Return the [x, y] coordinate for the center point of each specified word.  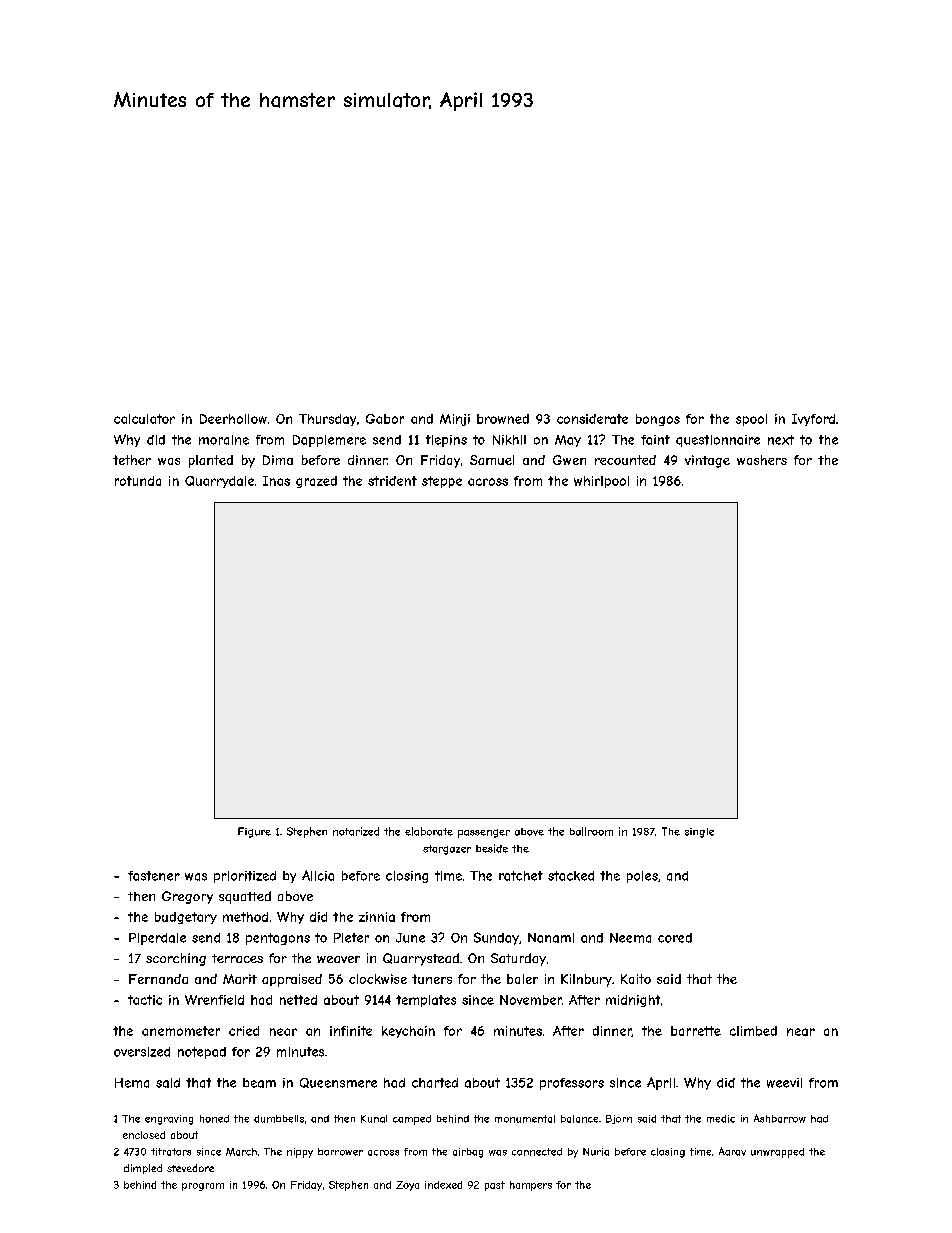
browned [503, 419]
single [699, 833]
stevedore [190, 1168]
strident [392, 481]
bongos [658, 420]
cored [675, 938]
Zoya [407, 1186]
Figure [254, 832]
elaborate [429, 831]
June [410, 938]
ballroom [591, 831]
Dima [278, 460]
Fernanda [158, 979]
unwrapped [777, 1153]
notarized [356, 831]
